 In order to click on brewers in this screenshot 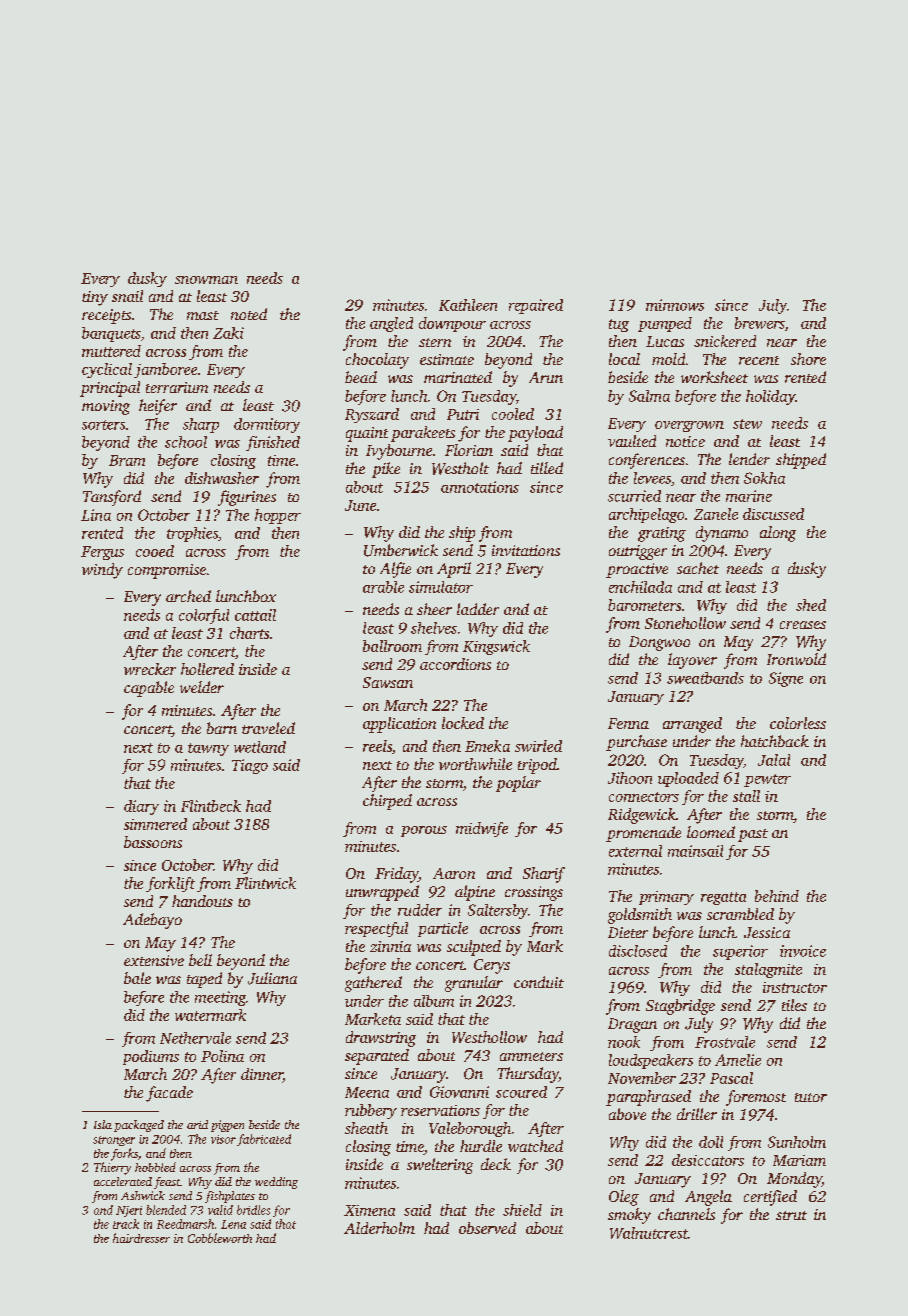, I will do `click(760, 323)`.
